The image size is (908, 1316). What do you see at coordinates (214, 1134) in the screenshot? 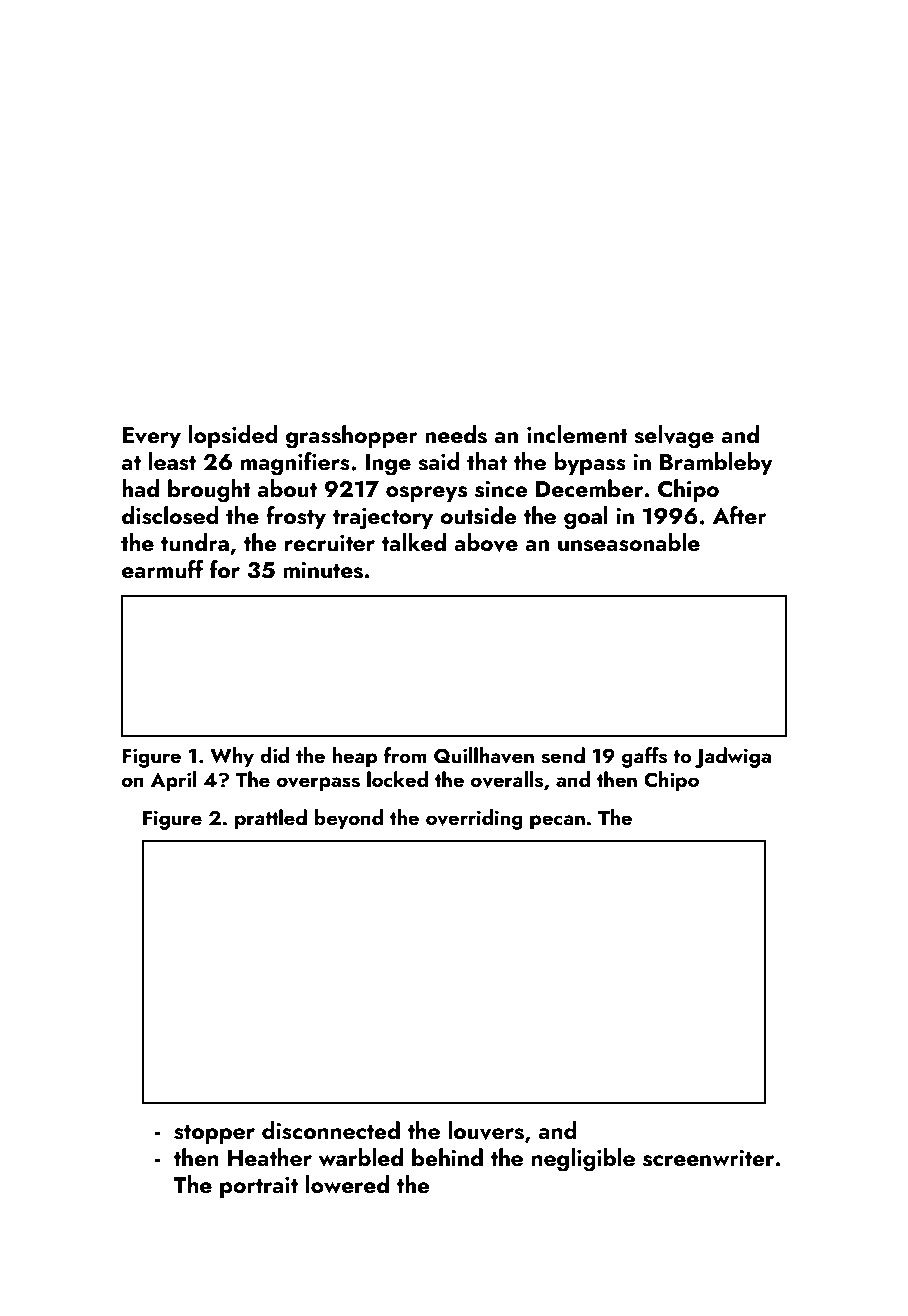
I see `stopper` at bounding box center [214, 1134].
